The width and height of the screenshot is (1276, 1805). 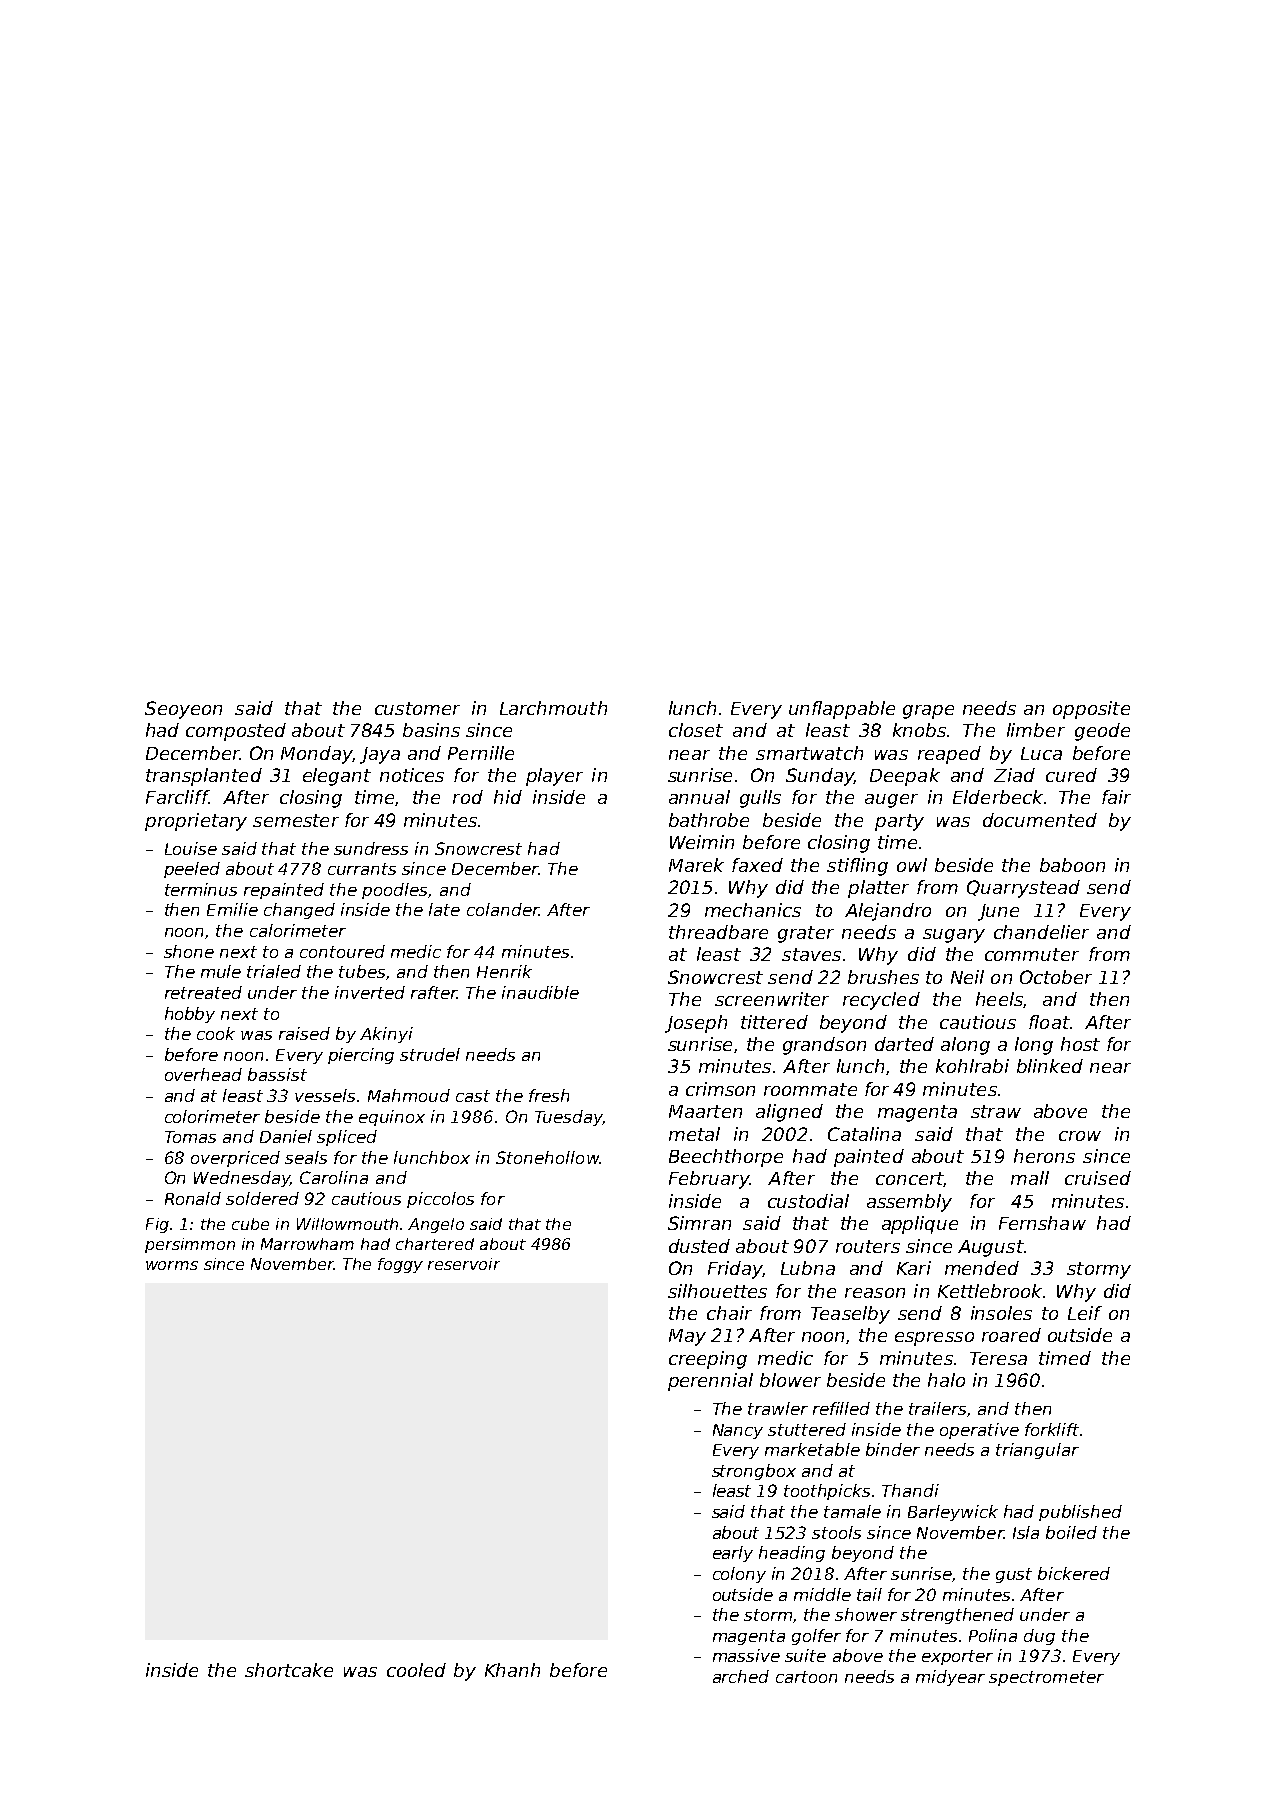 What do you see at coordinates (850, 1315) in the screenshot?
I see `Teaselby` at bounding box center [850, 1315].
